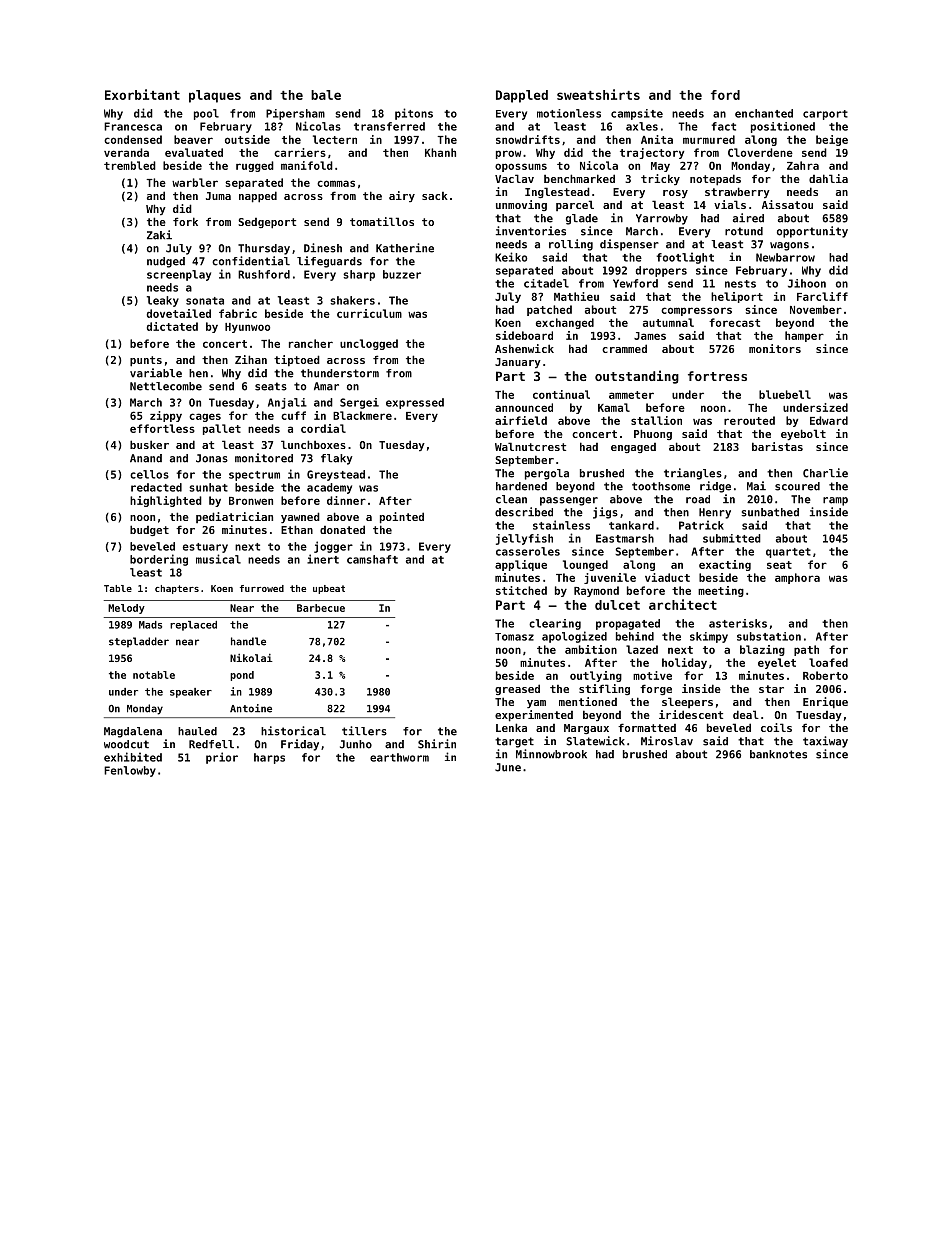  Describe the element at coordinates (524, 539) in the document. I see `jellyfish` at that location.
